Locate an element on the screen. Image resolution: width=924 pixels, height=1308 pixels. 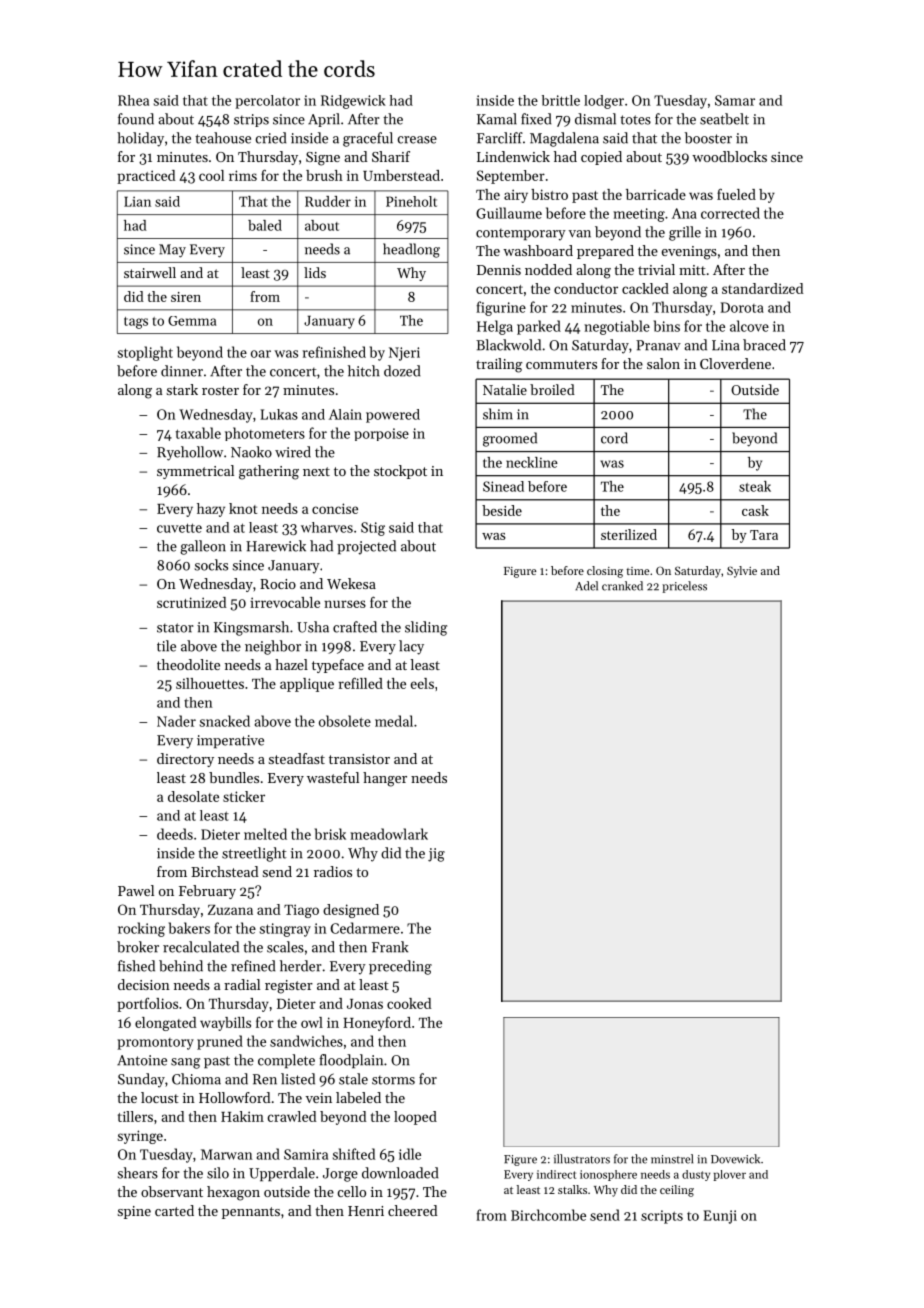
mitt is located at coordinates (692, 270).
